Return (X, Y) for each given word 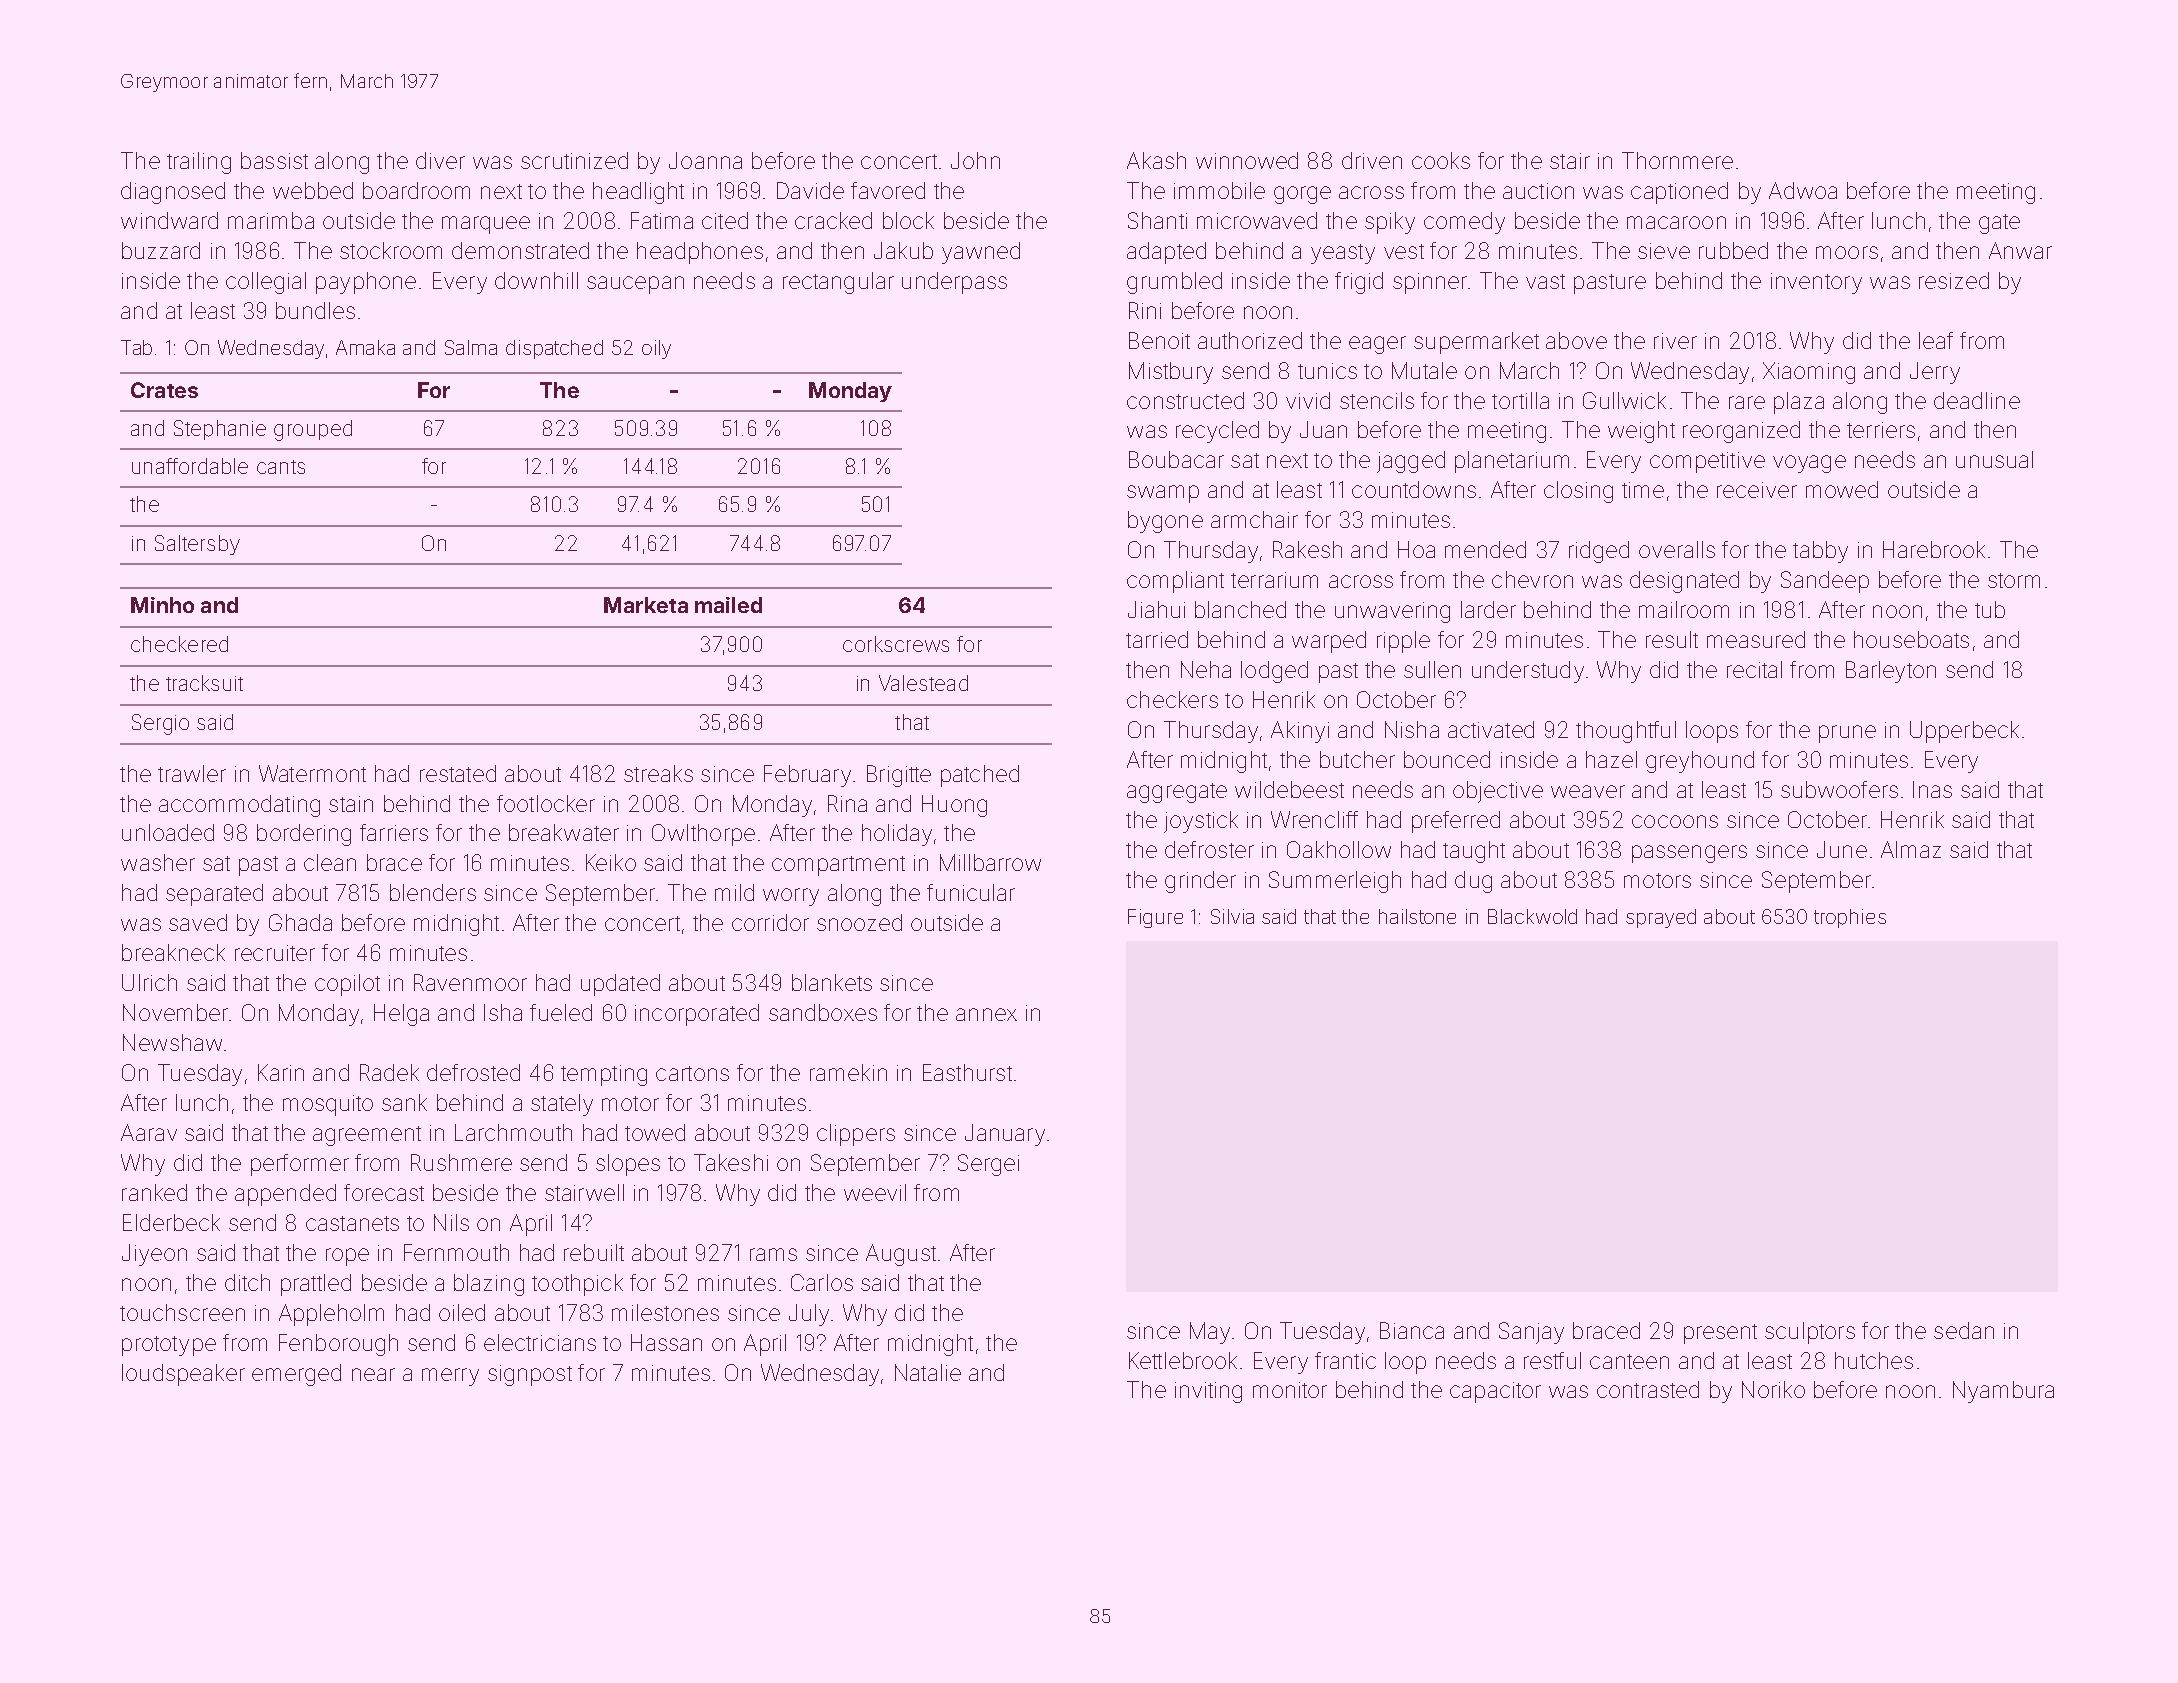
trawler (192, 773)
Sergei (988, 1165)
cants (281, 467)
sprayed (1661, 918)
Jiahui (1156, 609)
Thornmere (1677, 160)
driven (1372, 160)
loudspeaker (183, 1375)
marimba (271, 220)
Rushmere (461, 1162)
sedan (1964, 1330)
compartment (838, 866)
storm (2014, 580)
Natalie (928, 1372)
